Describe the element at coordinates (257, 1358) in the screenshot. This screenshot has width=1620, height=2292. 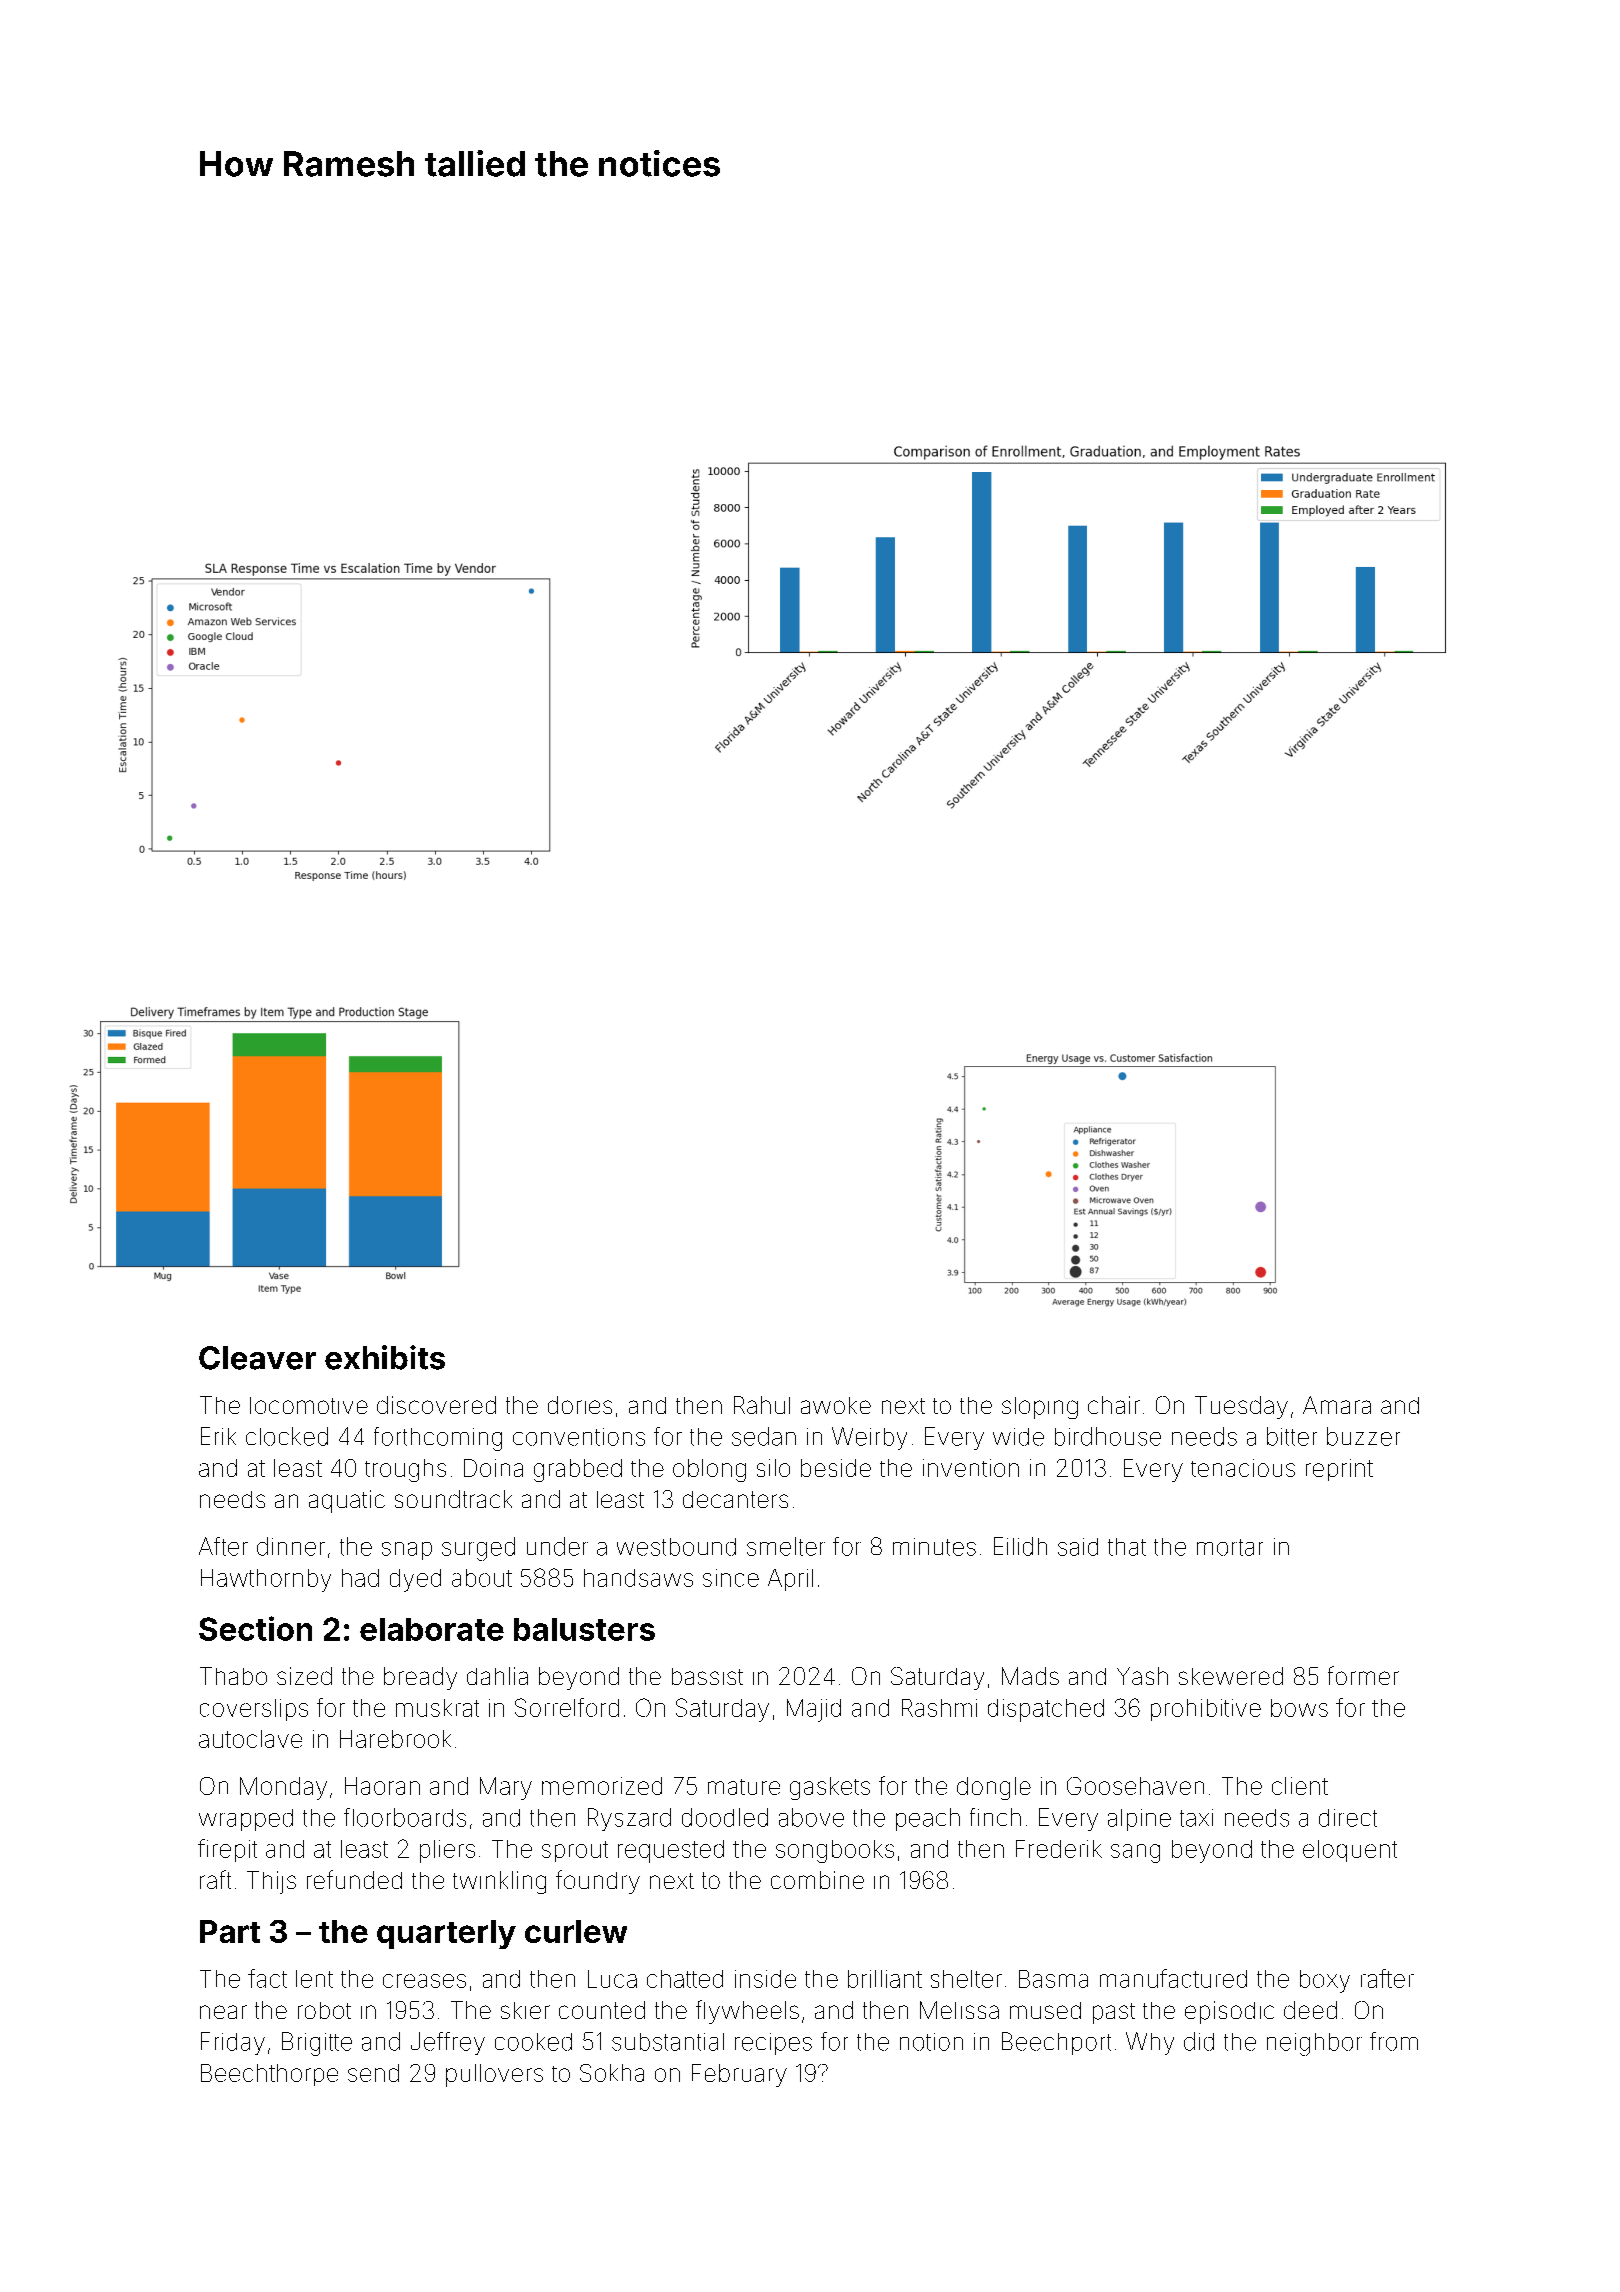
I see `Cleaver` at that location.
